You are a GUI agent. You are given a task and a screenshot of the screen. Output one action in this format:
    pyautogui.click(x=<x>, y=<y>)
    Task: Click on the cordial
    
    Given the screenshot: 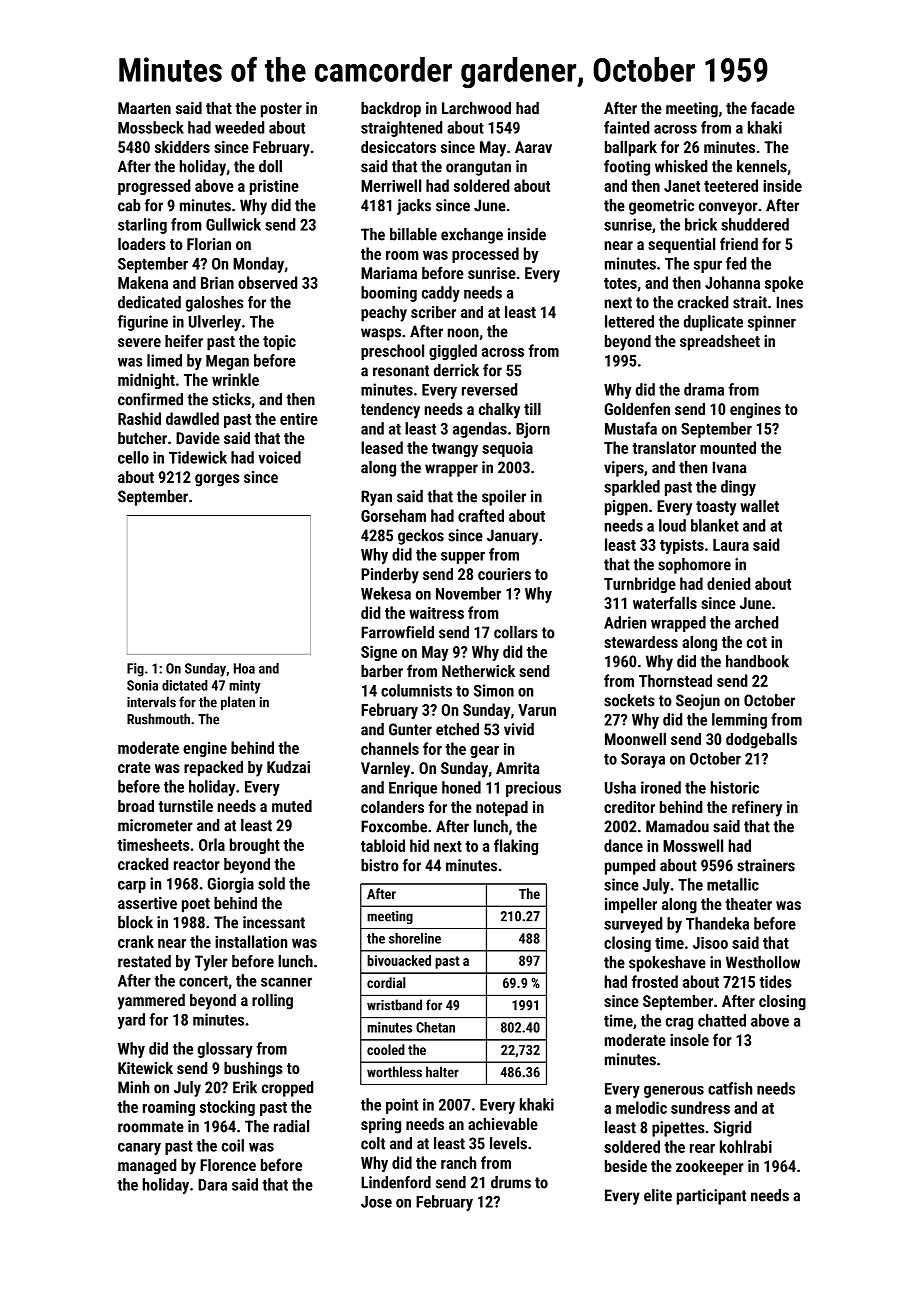 What is the action you would take?
    pyautogui.click(x=386, y=982)
